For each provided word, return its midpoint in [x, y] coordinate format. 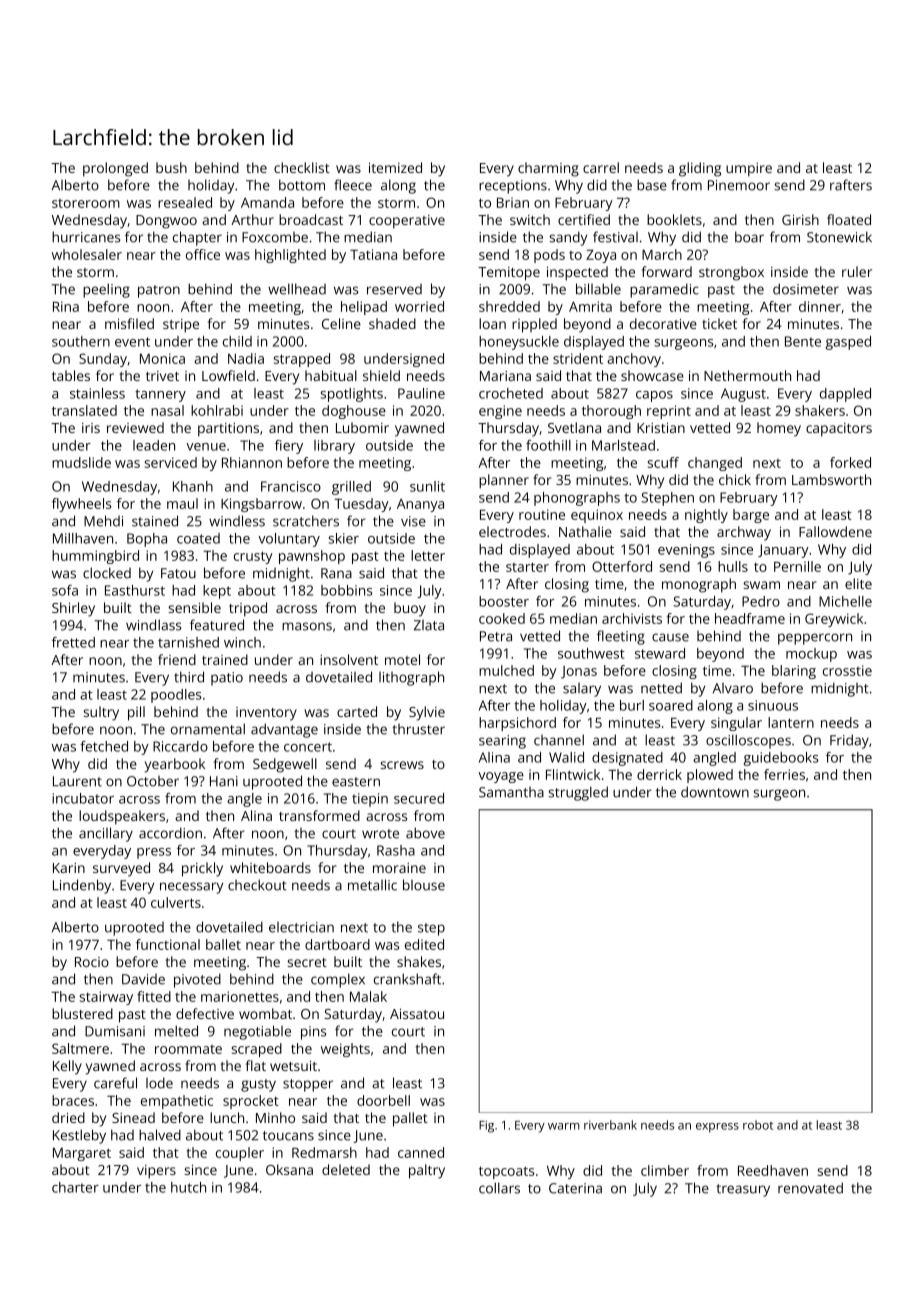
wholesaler [87, 254]
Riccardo [180, 746]
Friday [849, 741]
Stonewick [839, 237]
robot [758, 1125]
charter [75, 1187]
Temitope [509, 274]
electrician [301, 927]
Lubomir [362, 427]
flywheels [81, 505]
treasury [743, 1190]
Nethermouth [747, 375]
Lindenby [82, 886]
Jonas [579, 672]
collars [499, 1188]
